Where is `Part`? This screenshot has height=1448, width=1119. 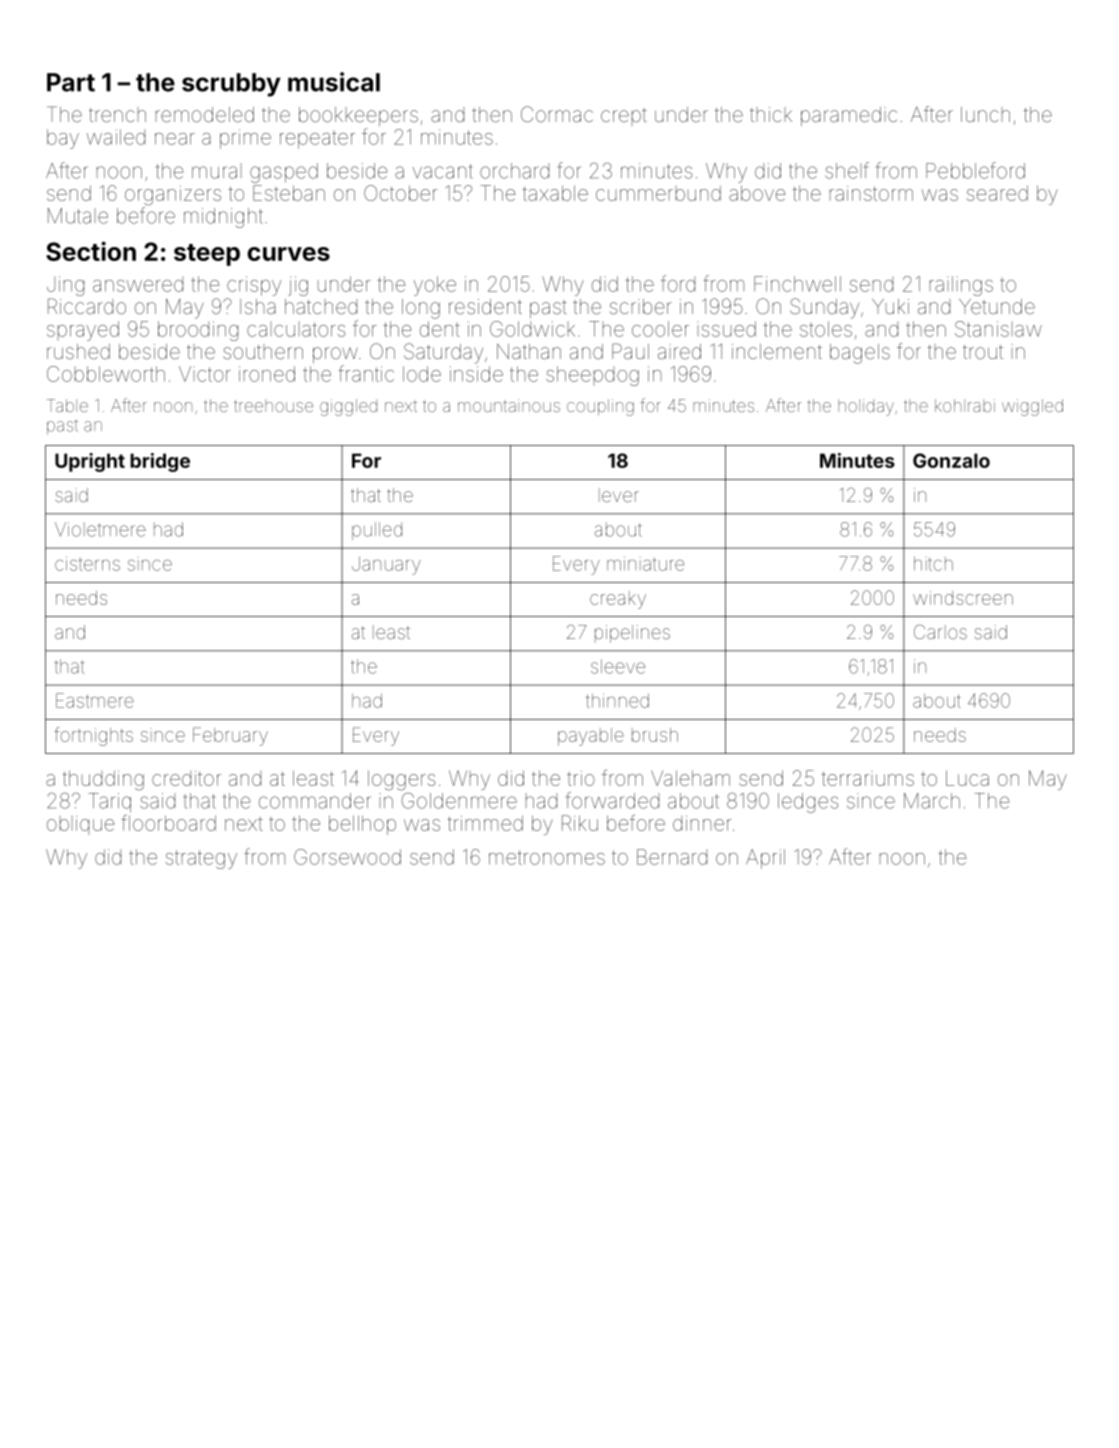 Part is located at coordinates (71, 82).
